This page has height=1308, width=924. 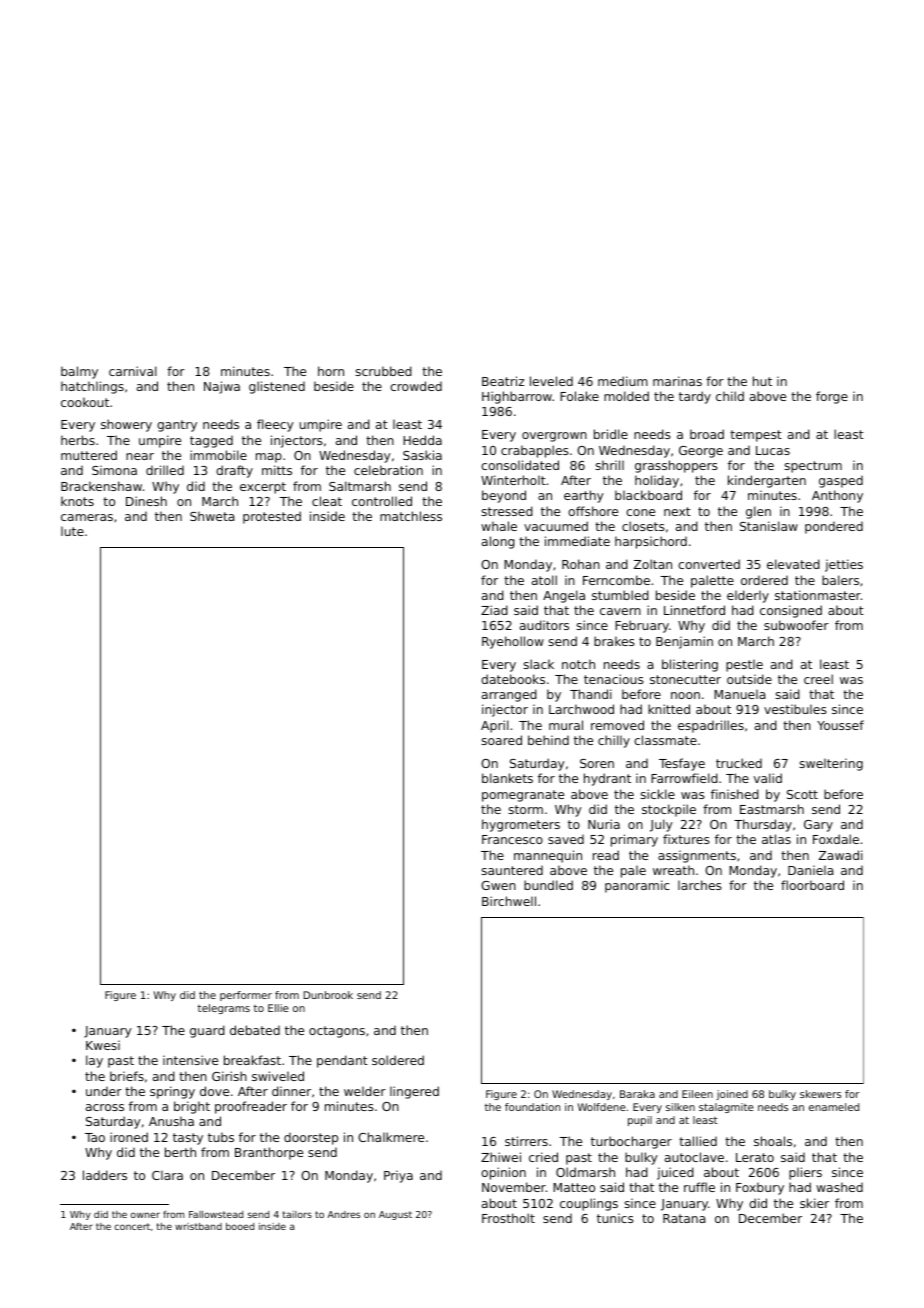 What do you see at coordinates (813, 467) in the page?
I see `spectrum` at bounding box center [813, 467].
